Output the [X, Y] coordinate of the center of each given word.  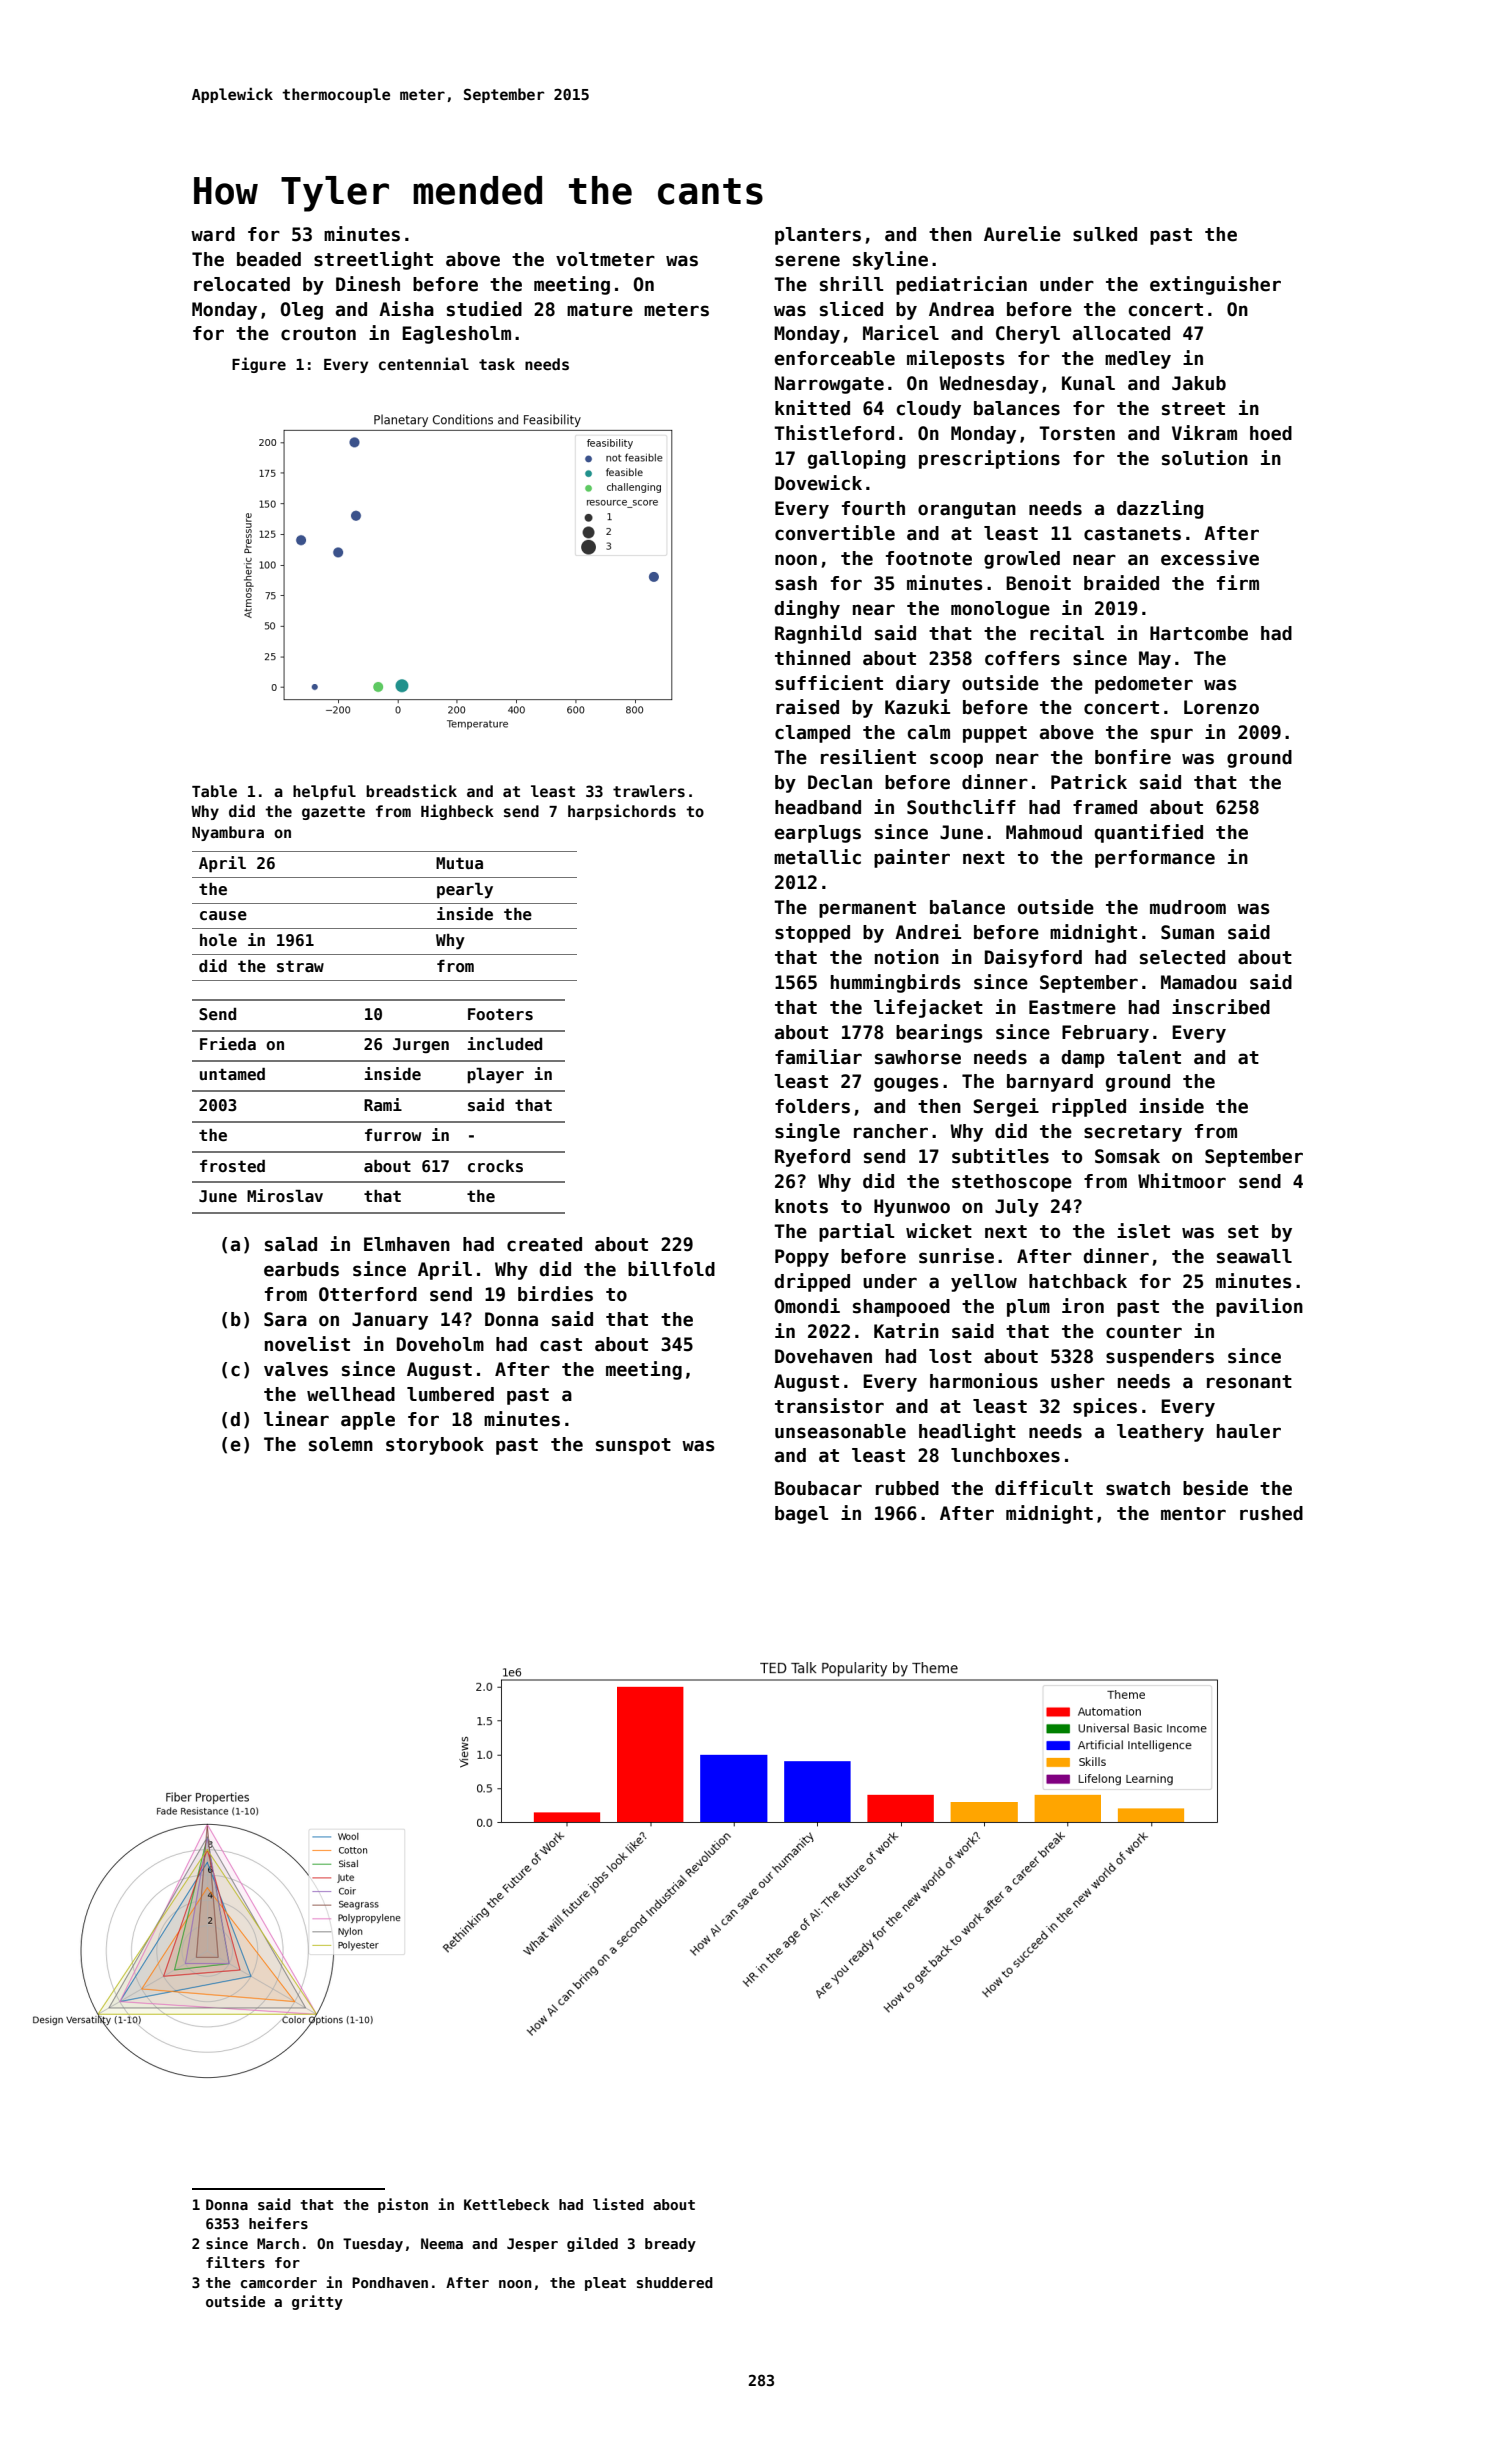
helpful [324, 792]
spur [1172, 735]
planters [818, 236]
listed [618, 2204]
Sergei [1006, 1107]
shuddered [675, 2282]
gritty [317, 2302]
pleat [605, 2284]
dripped [812, 1282]
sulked [1105, 234]
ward [213, 234]
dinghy [807, 609]
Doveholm [440, 1344]
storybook [435, 1446]
